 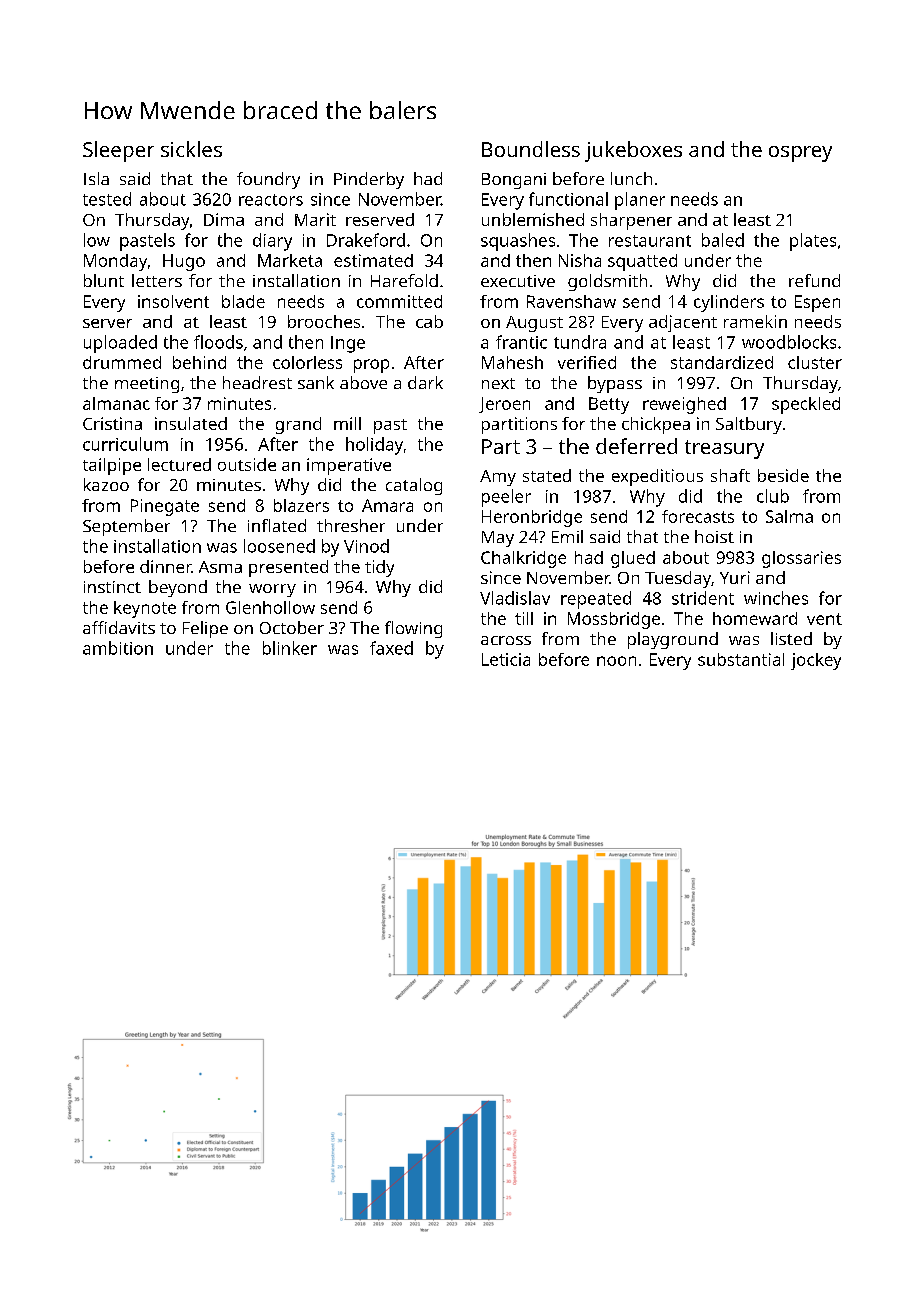 I want to click on almanac, so click(x=116, y=403).
